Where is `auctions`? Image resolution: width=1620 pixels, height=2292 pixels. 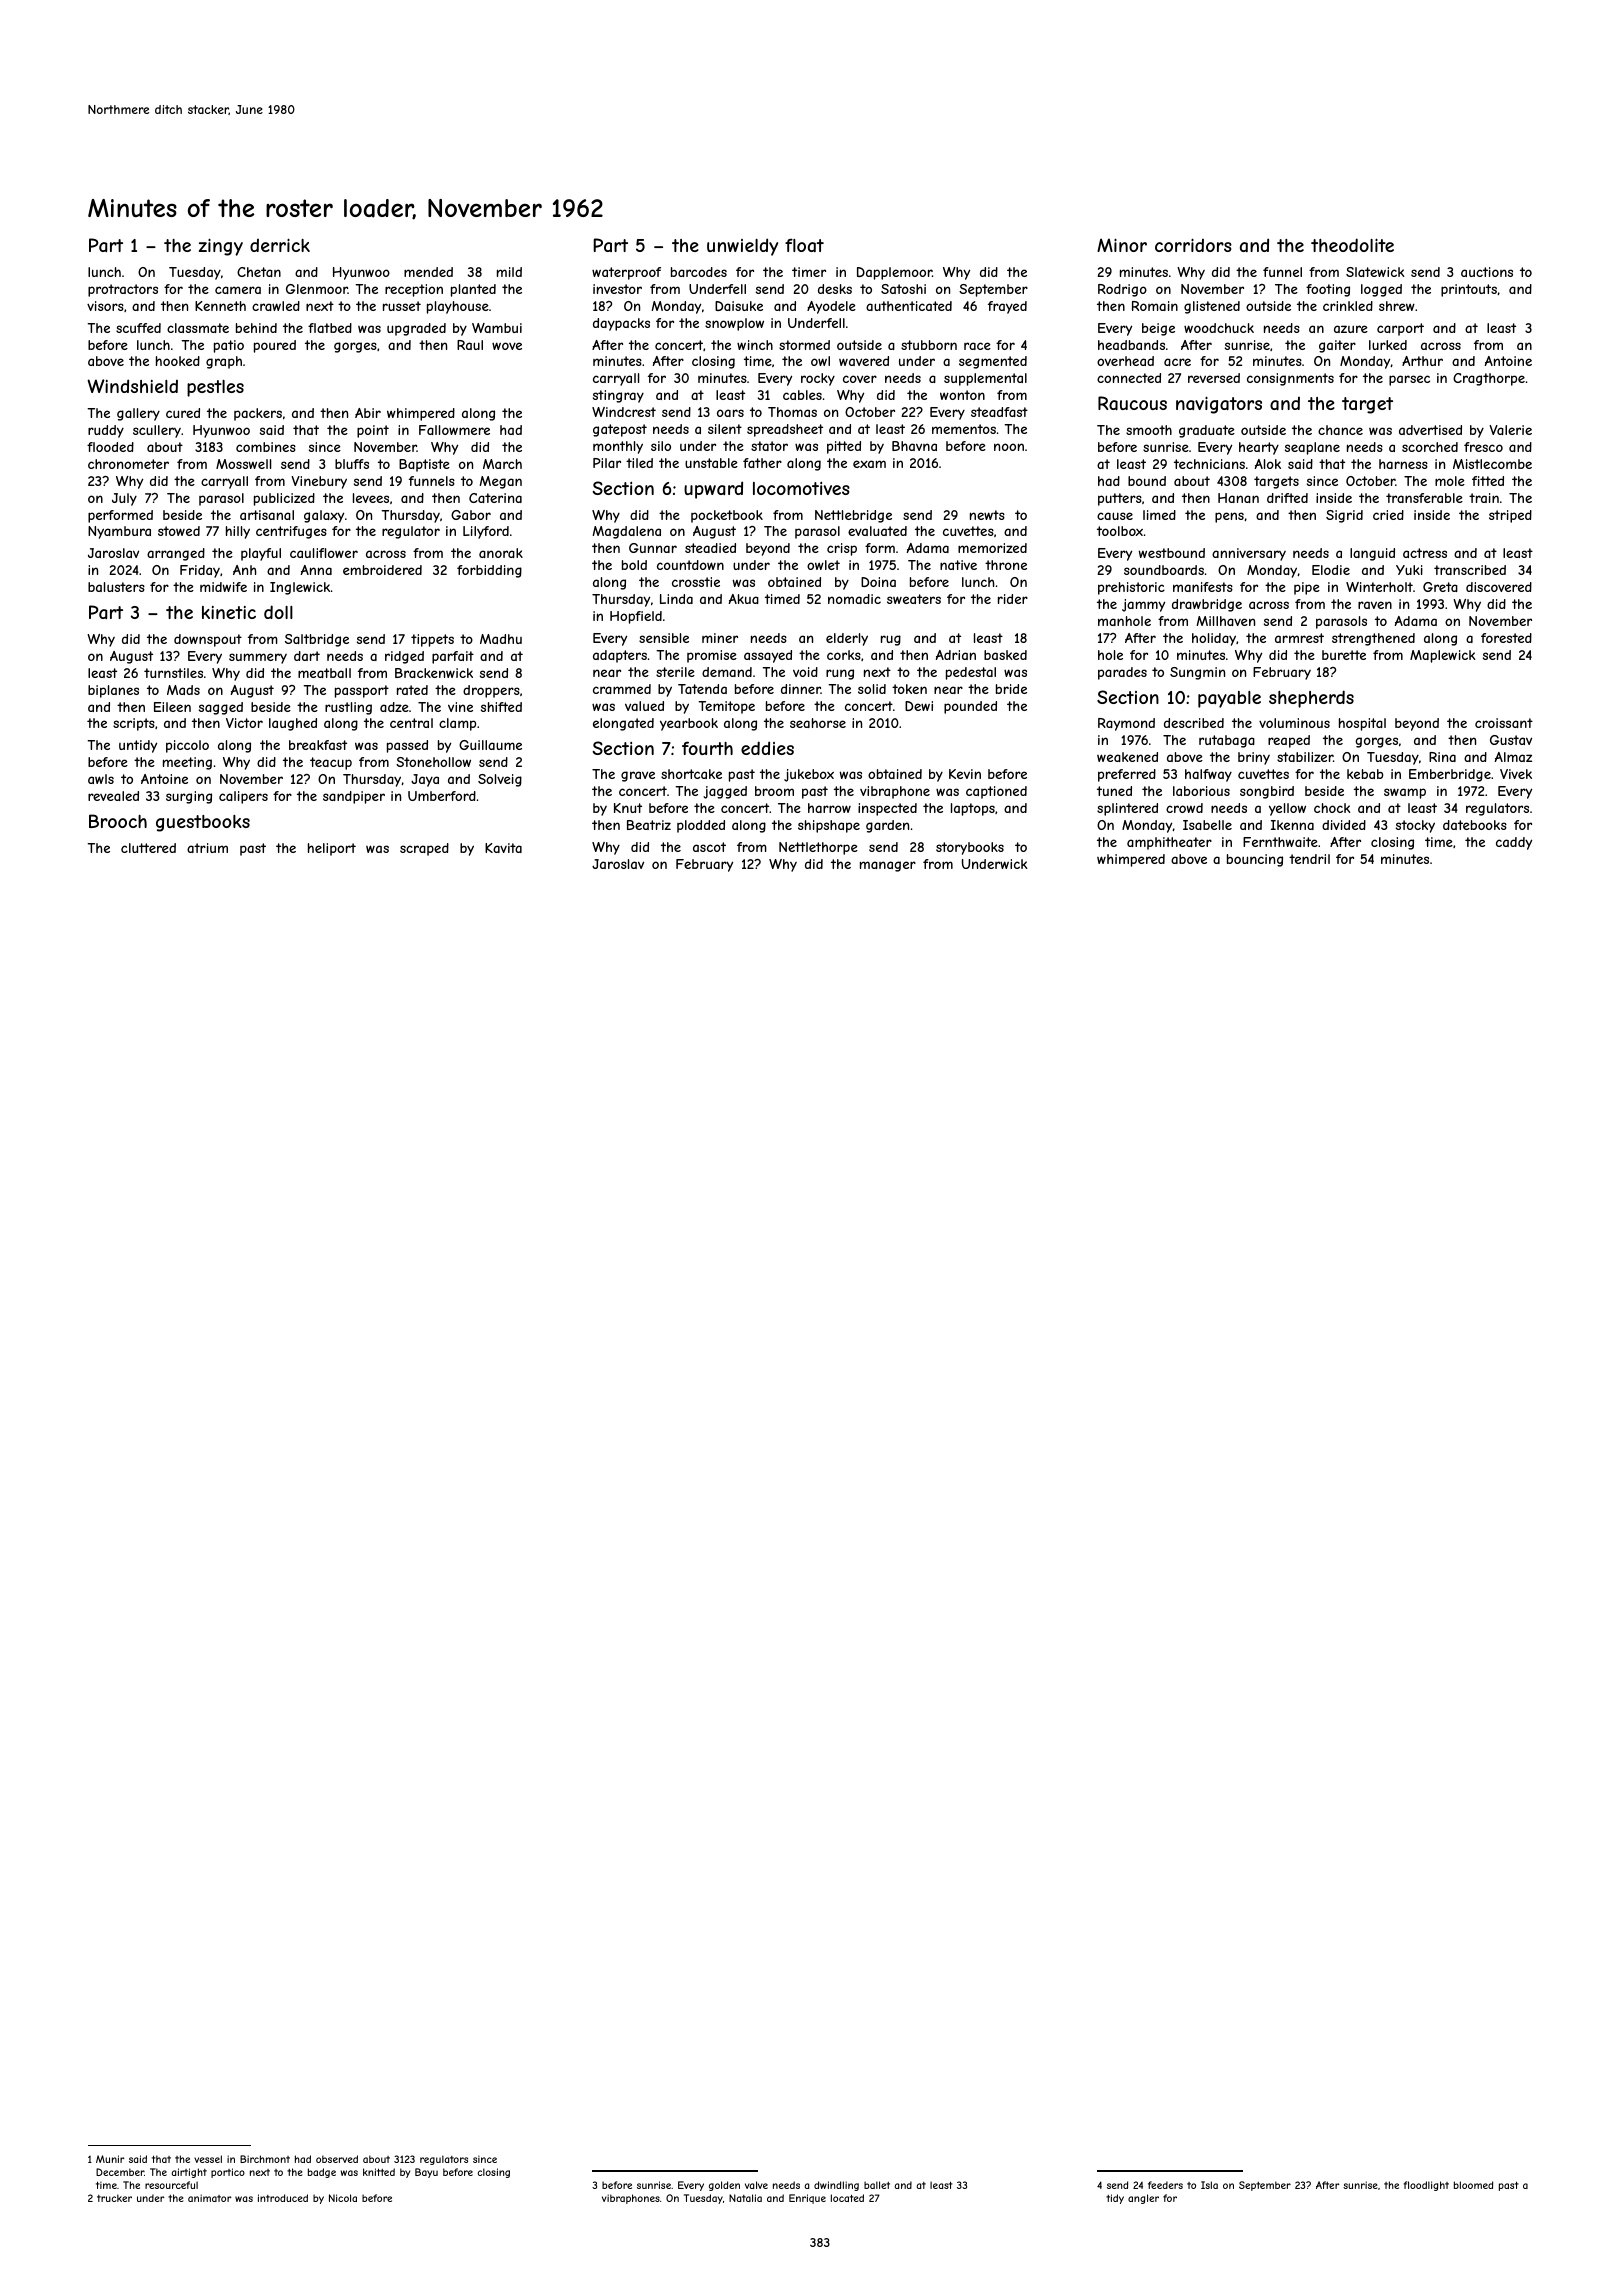
auctions is located at coordinates (1487, 272).
